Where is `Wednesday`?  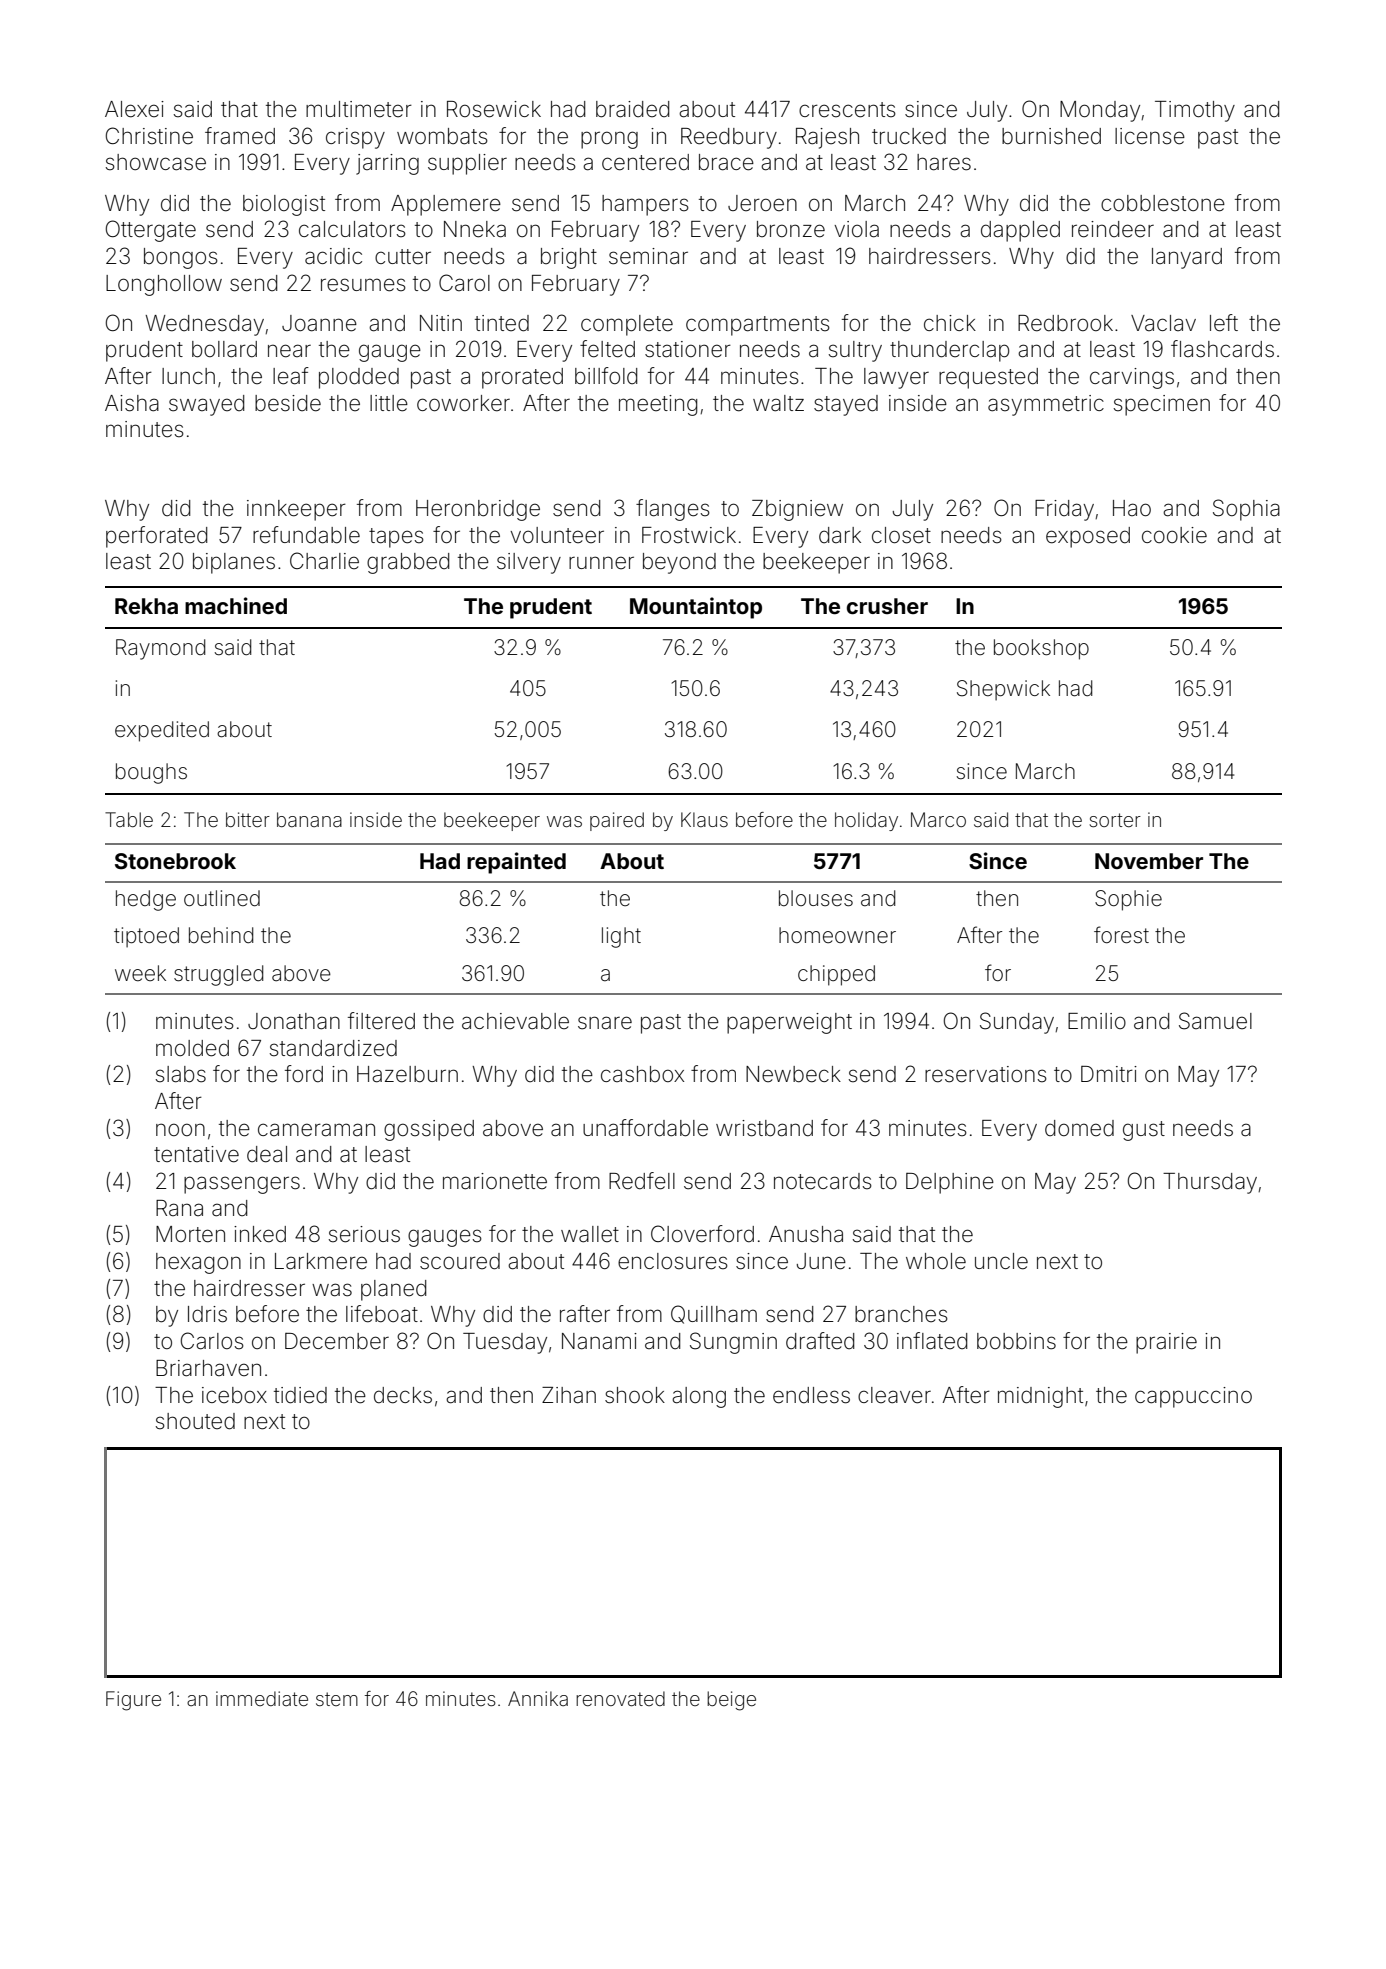 Wednesday is located at coordinates (204, 325).
